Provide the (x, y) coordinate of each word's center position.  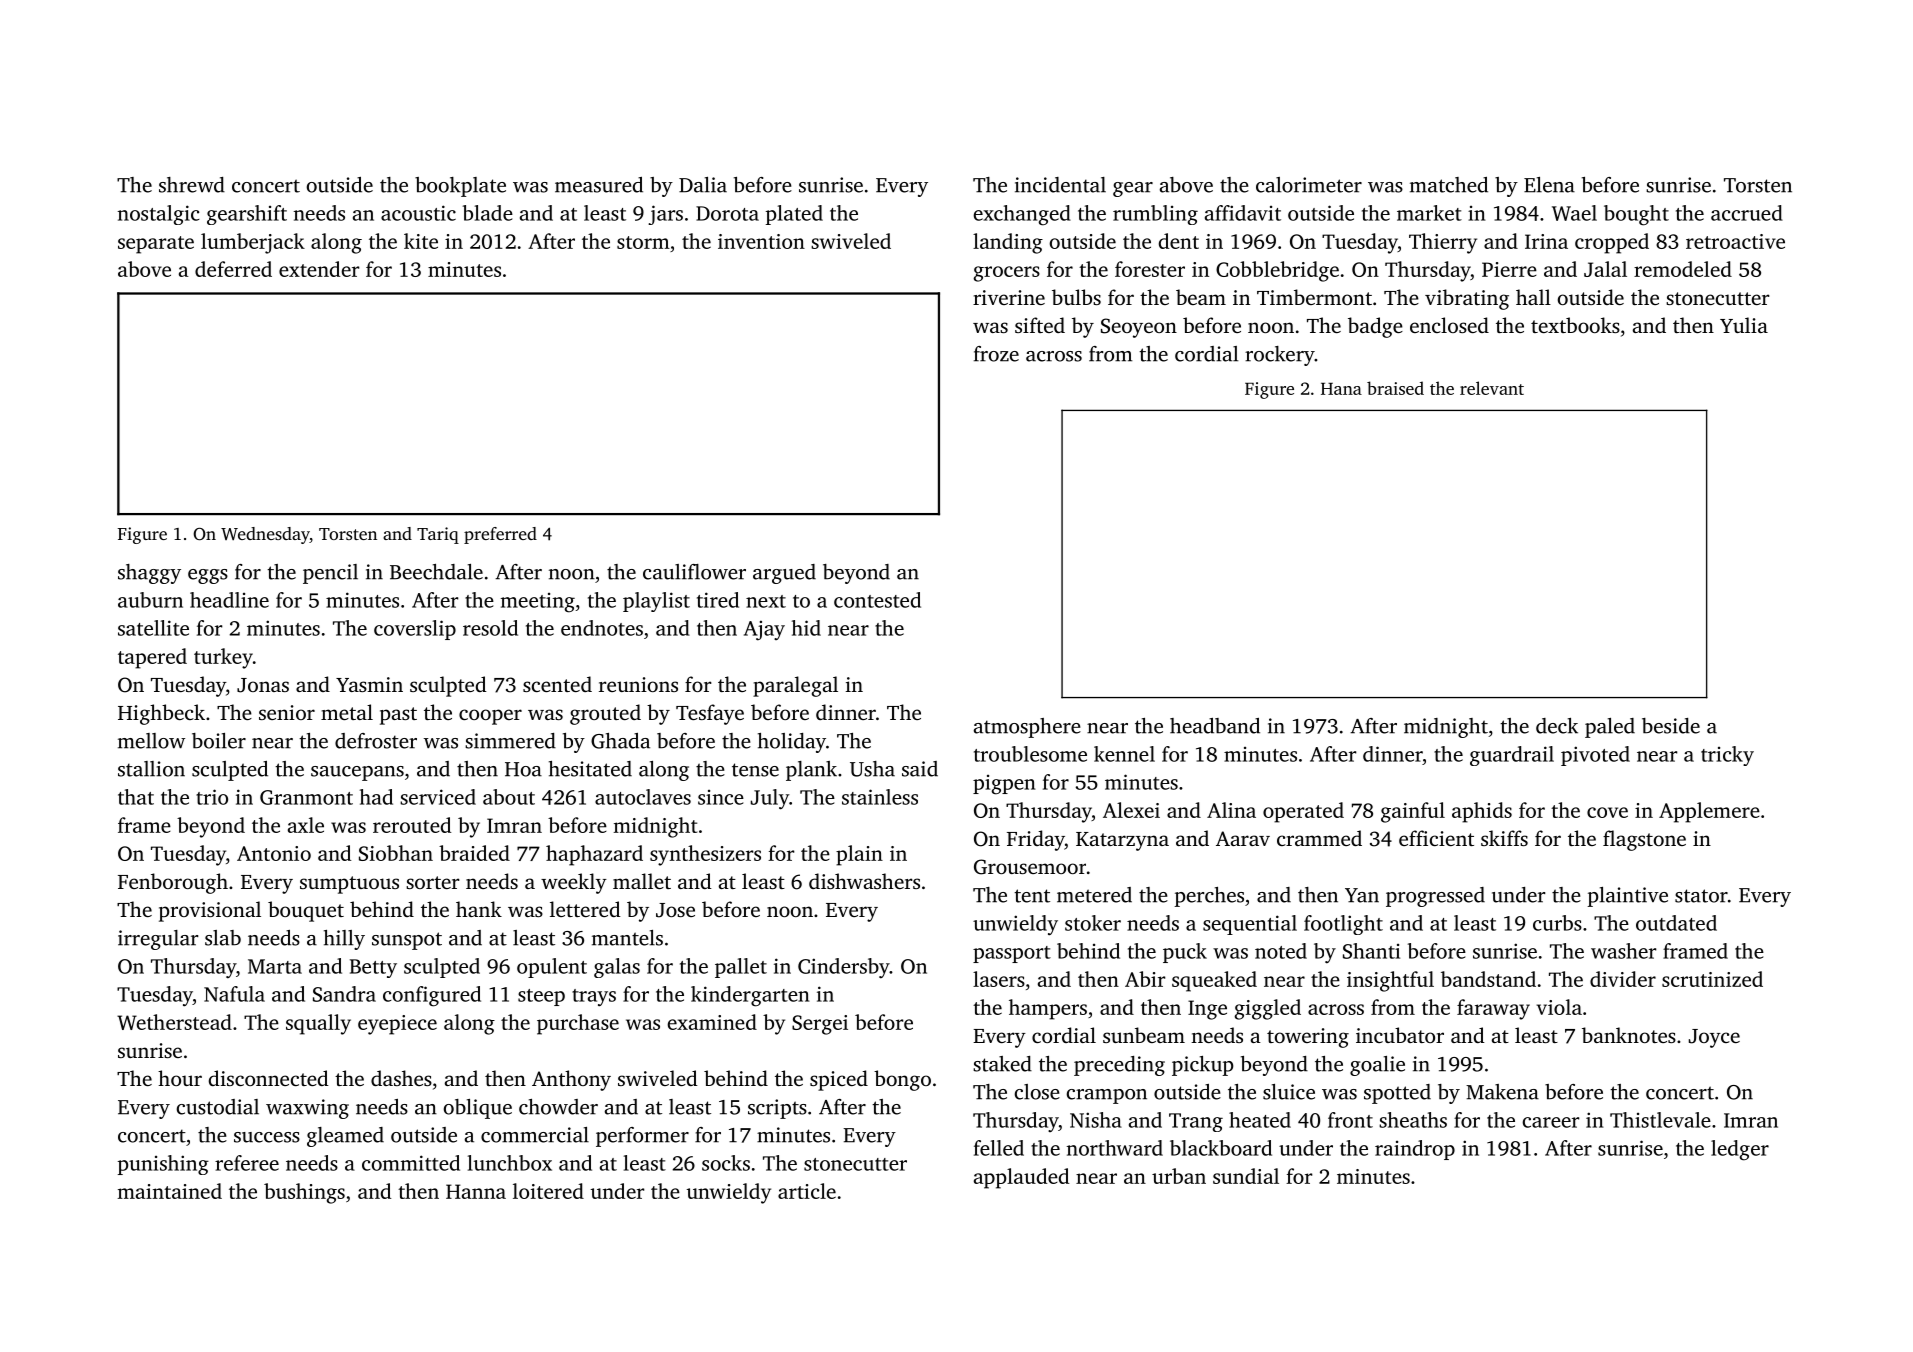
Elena (1549, 185)
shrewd (192, 185)
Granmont (306, 797)
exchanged (1022, 215)
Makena (1502, 1092)
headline (229, 600)
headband (1215, 726)
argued (784, 574)
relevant (1492, 388)
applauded (1021, 1178)
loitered (548, 1191)
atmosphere (1027, 728)
